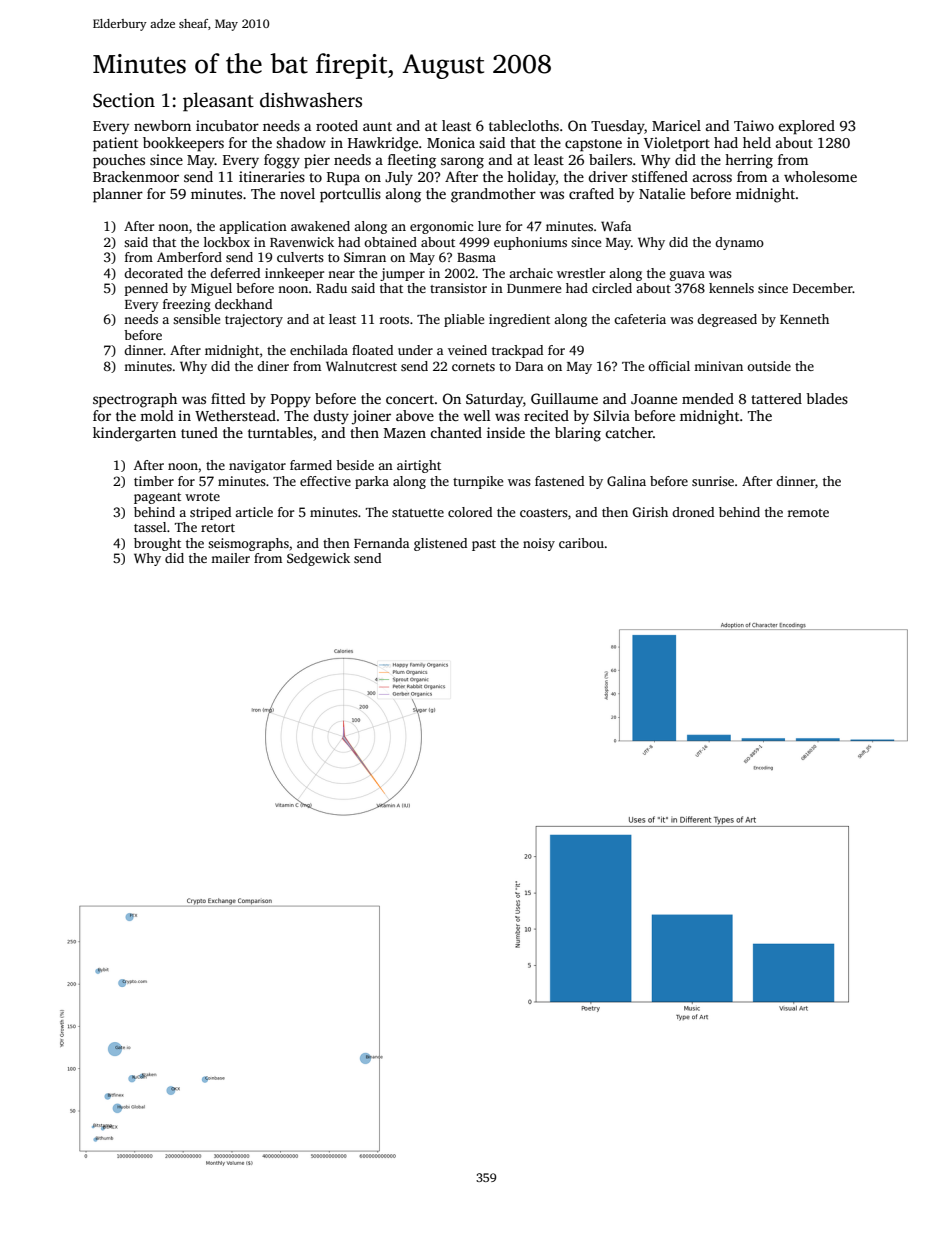  What do you see at coordinates (124, 100) in the screenshot?
I see `Section` at bounding box center [124, 100].
